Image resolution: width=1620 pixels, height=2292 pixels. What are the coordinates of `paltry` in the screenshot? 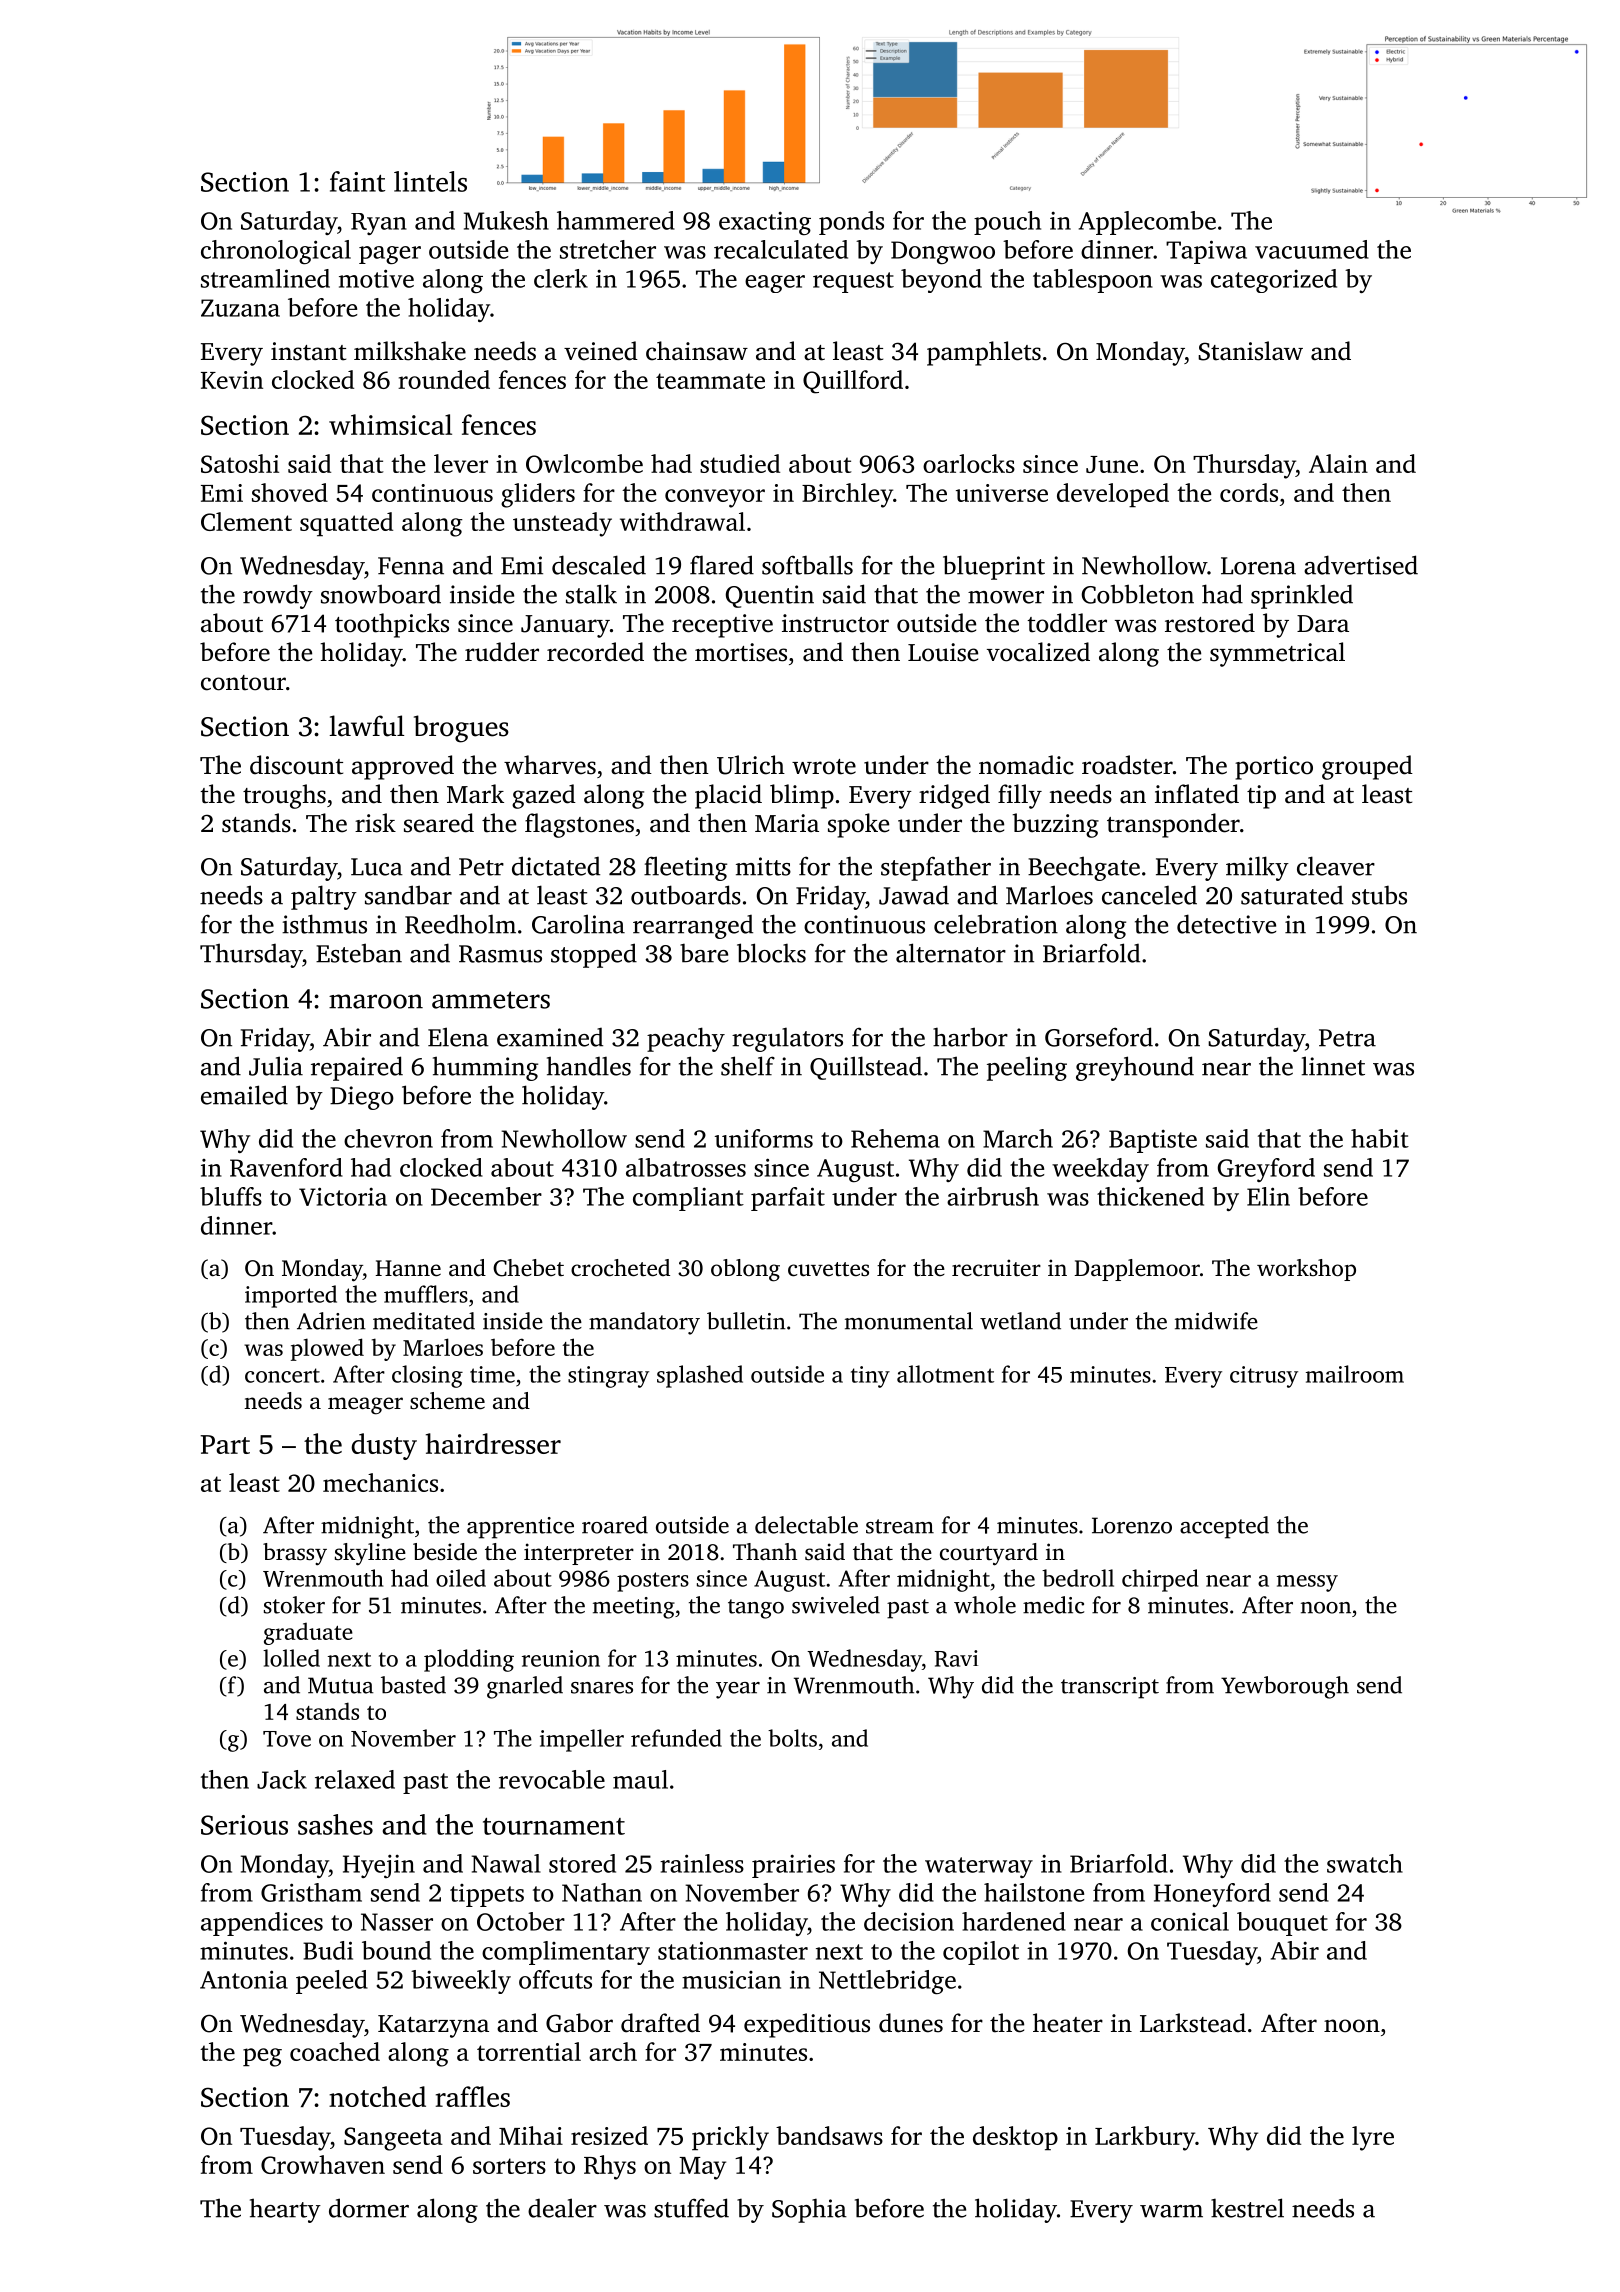 It's located at (324, 897).
